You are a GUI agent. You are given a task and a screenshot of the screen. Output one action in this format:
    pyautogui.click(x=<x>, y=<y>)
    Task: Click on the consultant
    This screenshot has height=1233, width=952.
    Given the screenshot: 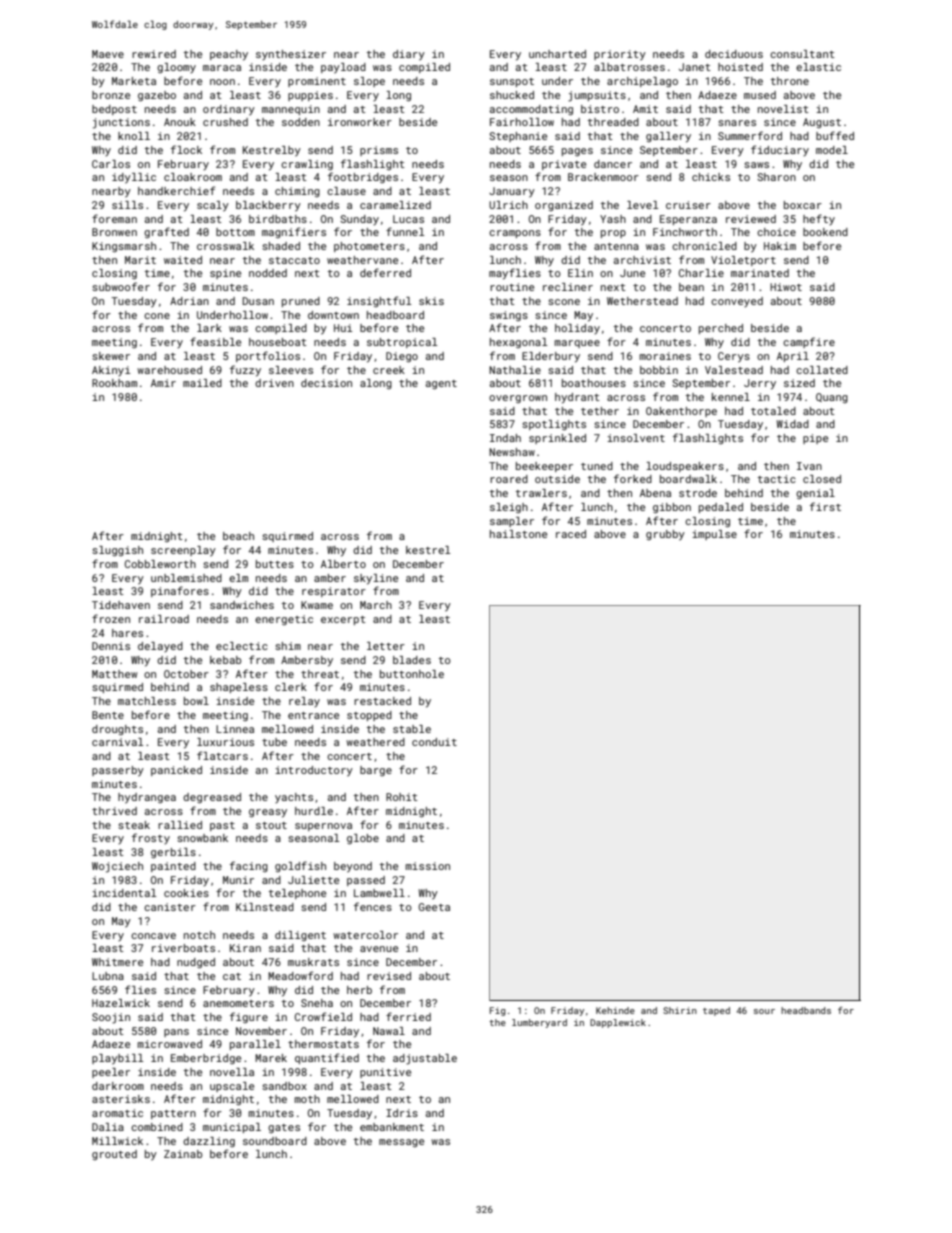 What is the action you would take?
    pyautogui.click(x=802, y=54)
